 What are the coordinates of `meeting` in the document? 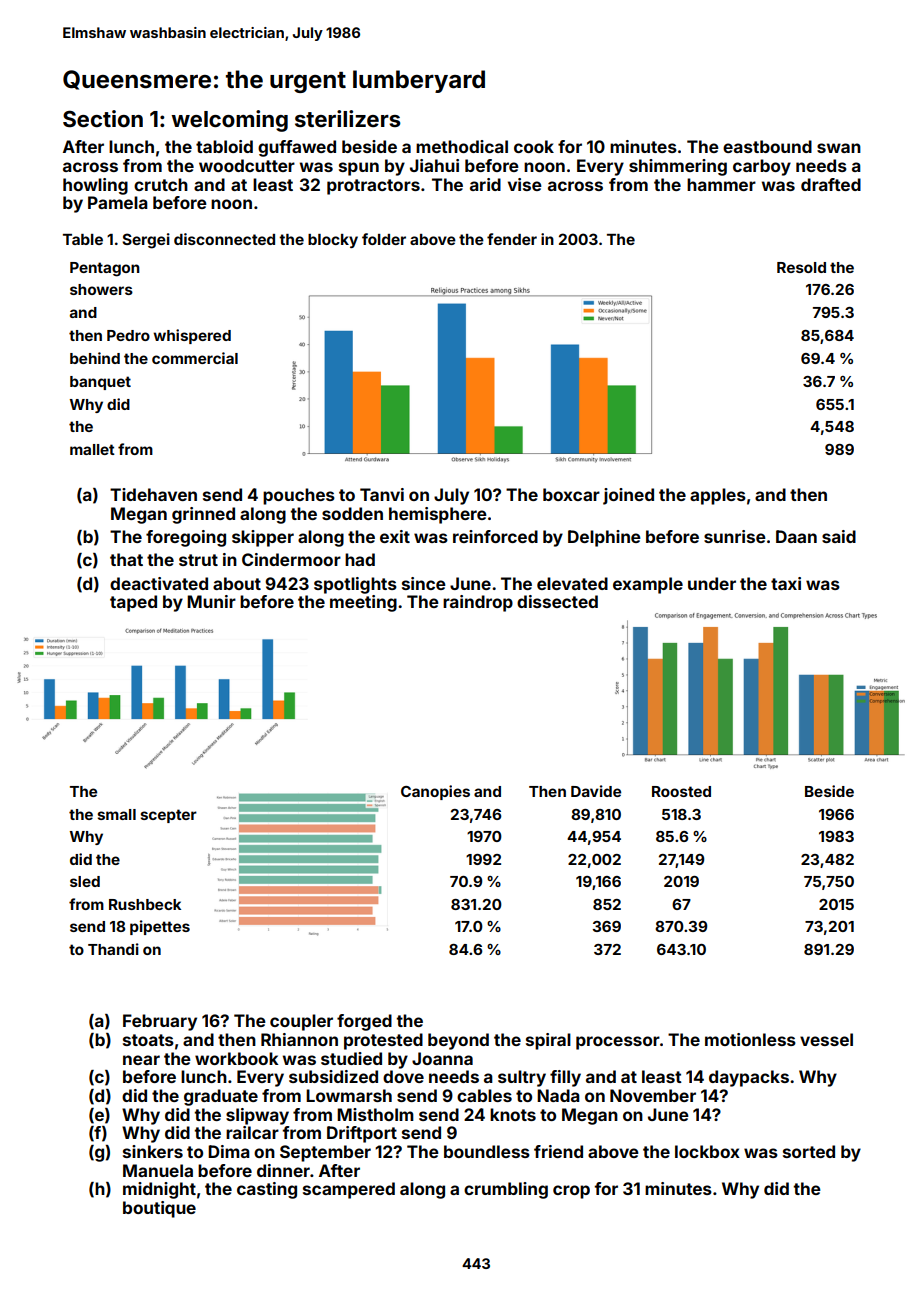 It's located at (363, 603).
